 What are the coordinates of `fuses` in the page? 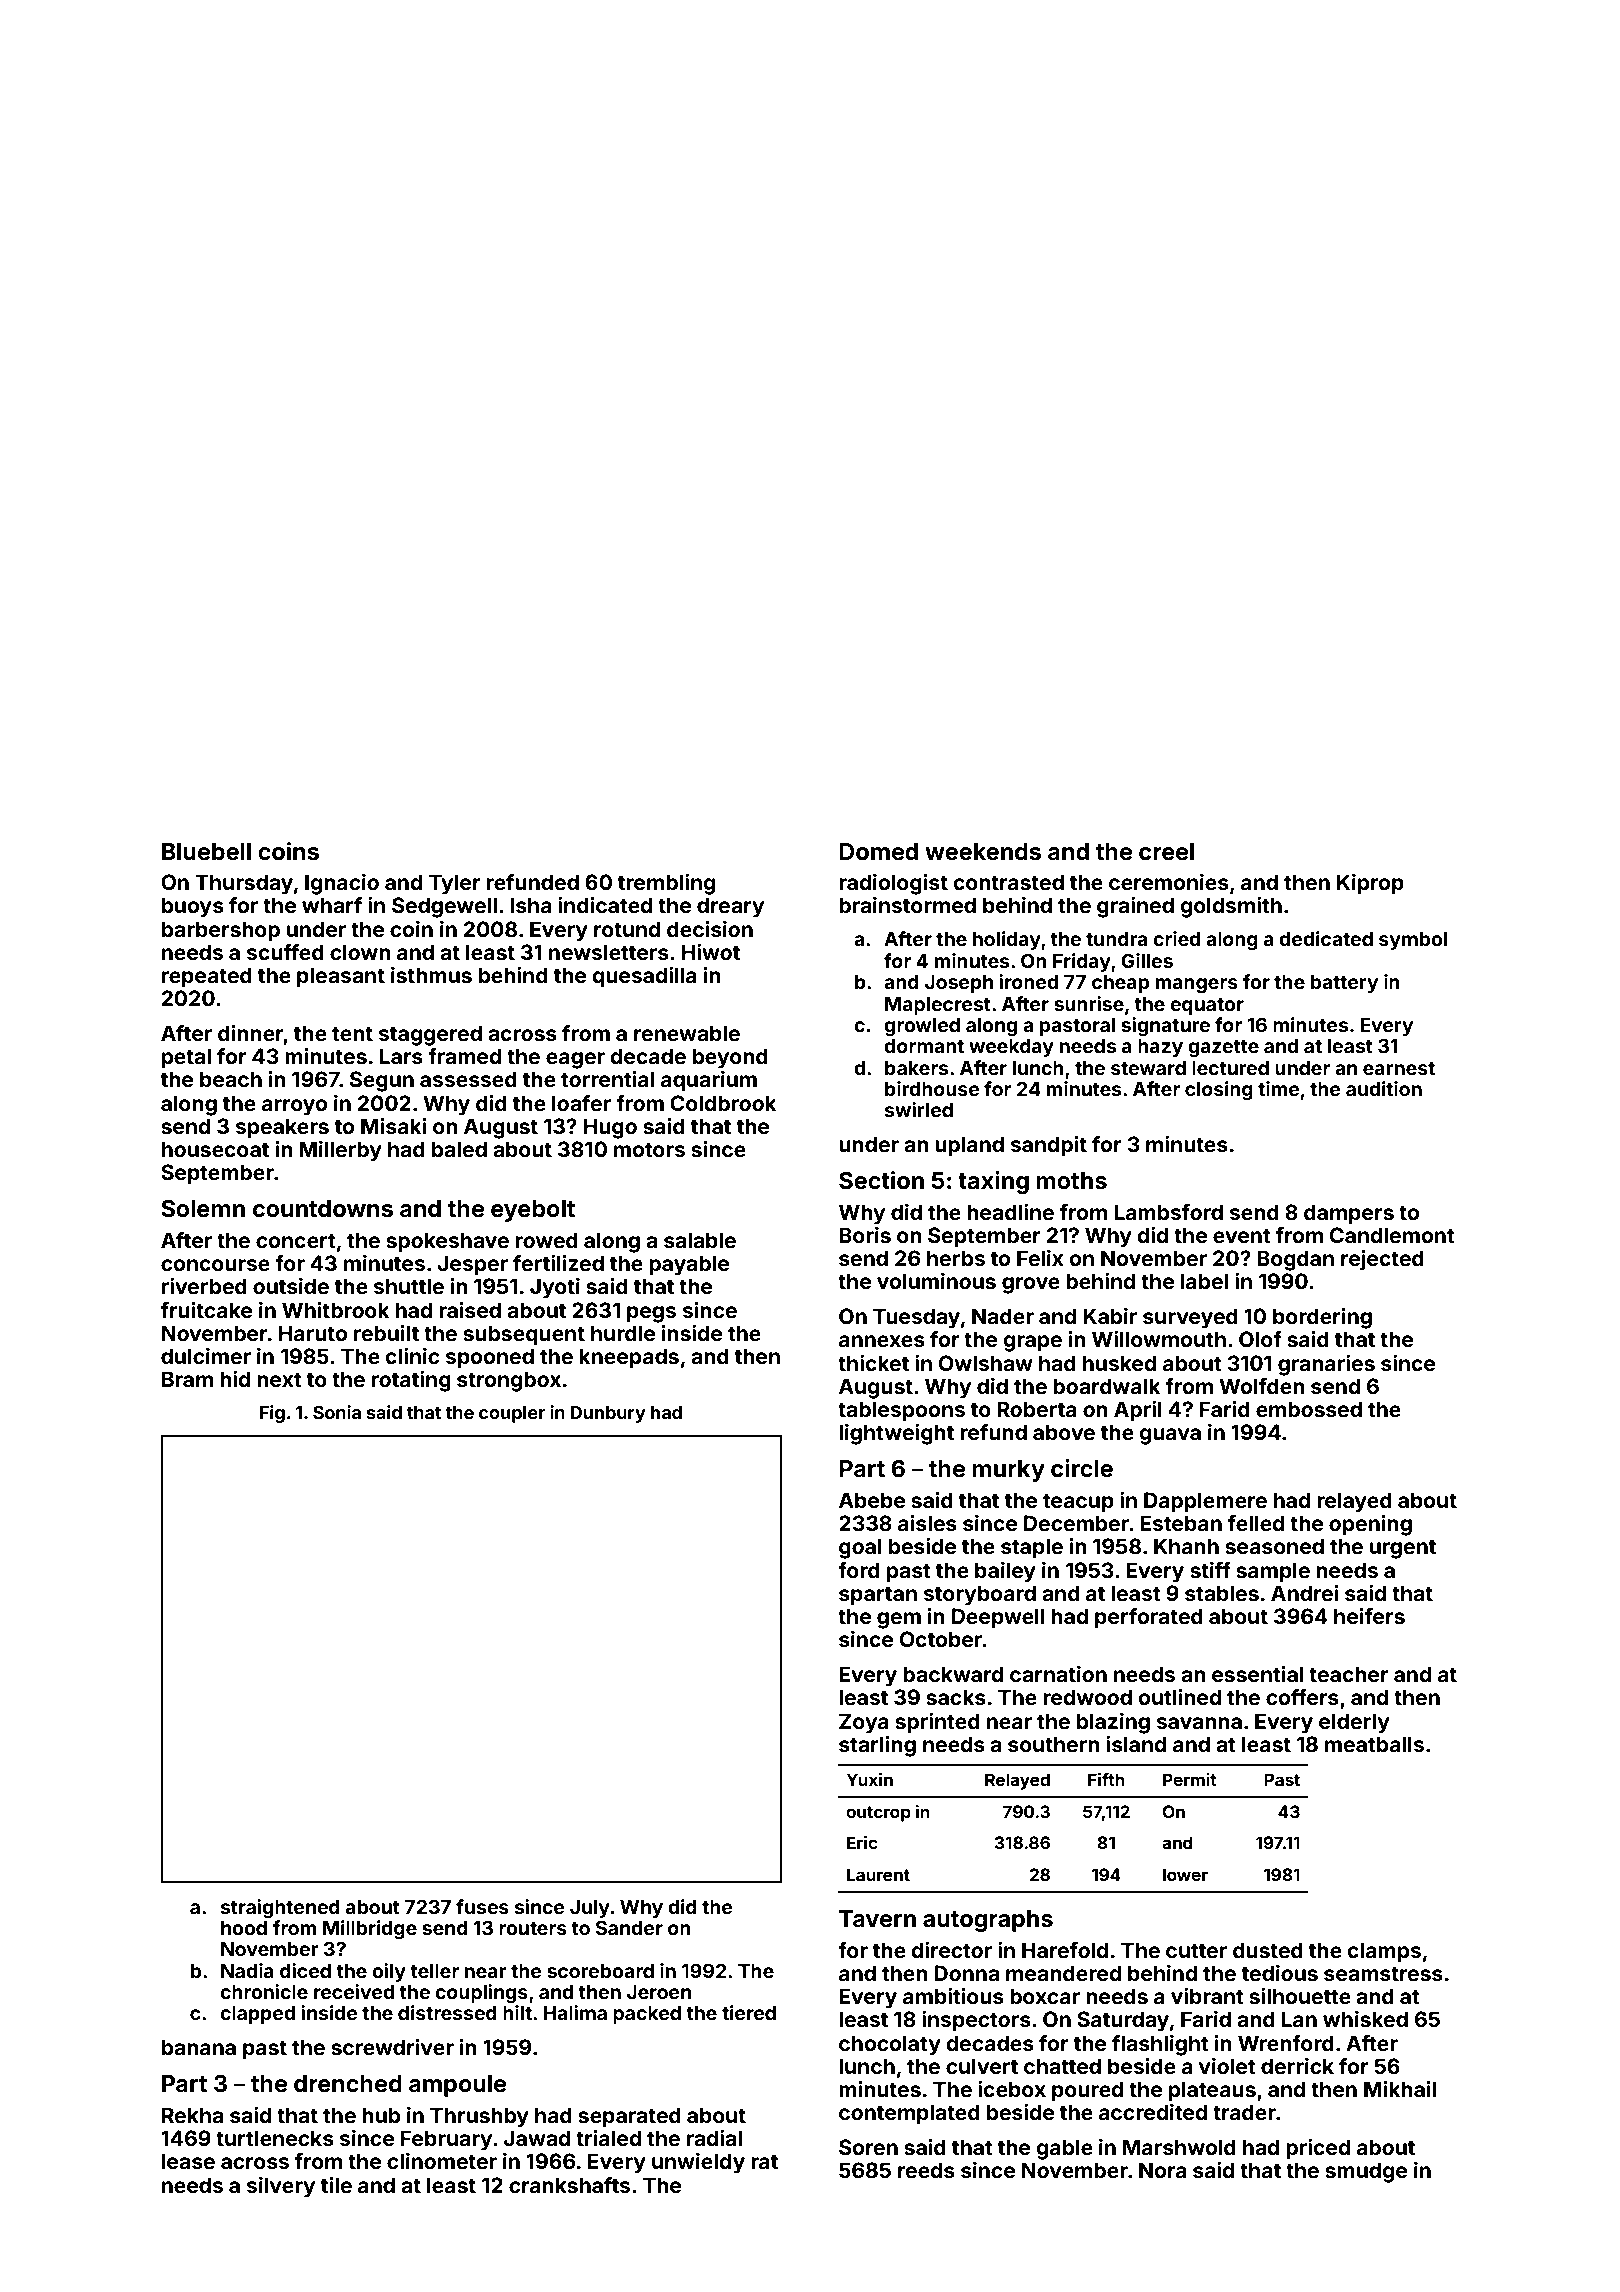 It's located at (482, 1906).
